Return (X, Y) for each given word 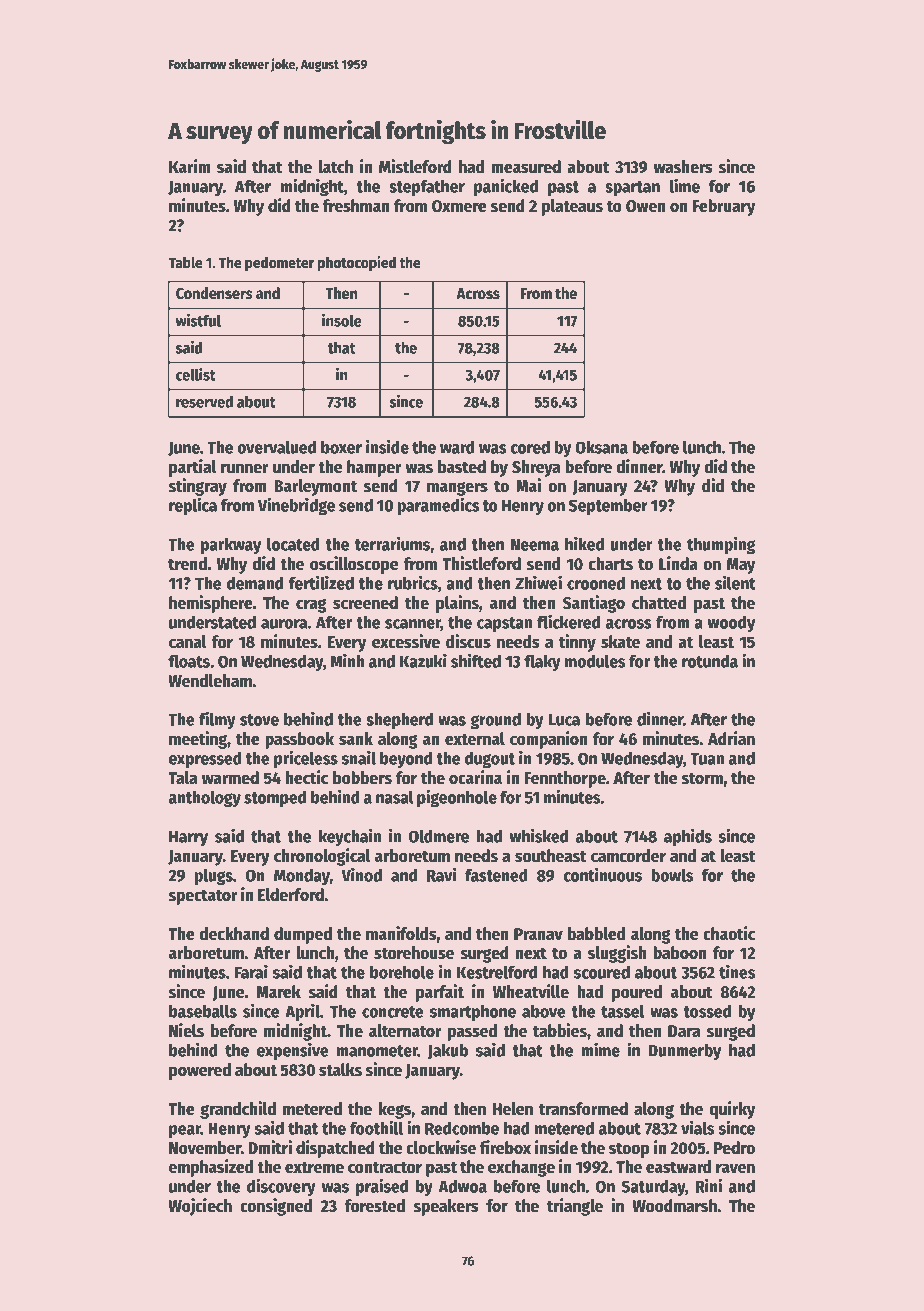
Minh (347, 660)
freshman (356, 206)
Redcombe (462, 1128)
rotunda (710, 661)
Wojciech (200, 1207)
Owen (646, 206)
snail (359, 757)
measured (526, 167)
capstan (504, 624)
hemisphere (211, 604)
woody (731, 623)
